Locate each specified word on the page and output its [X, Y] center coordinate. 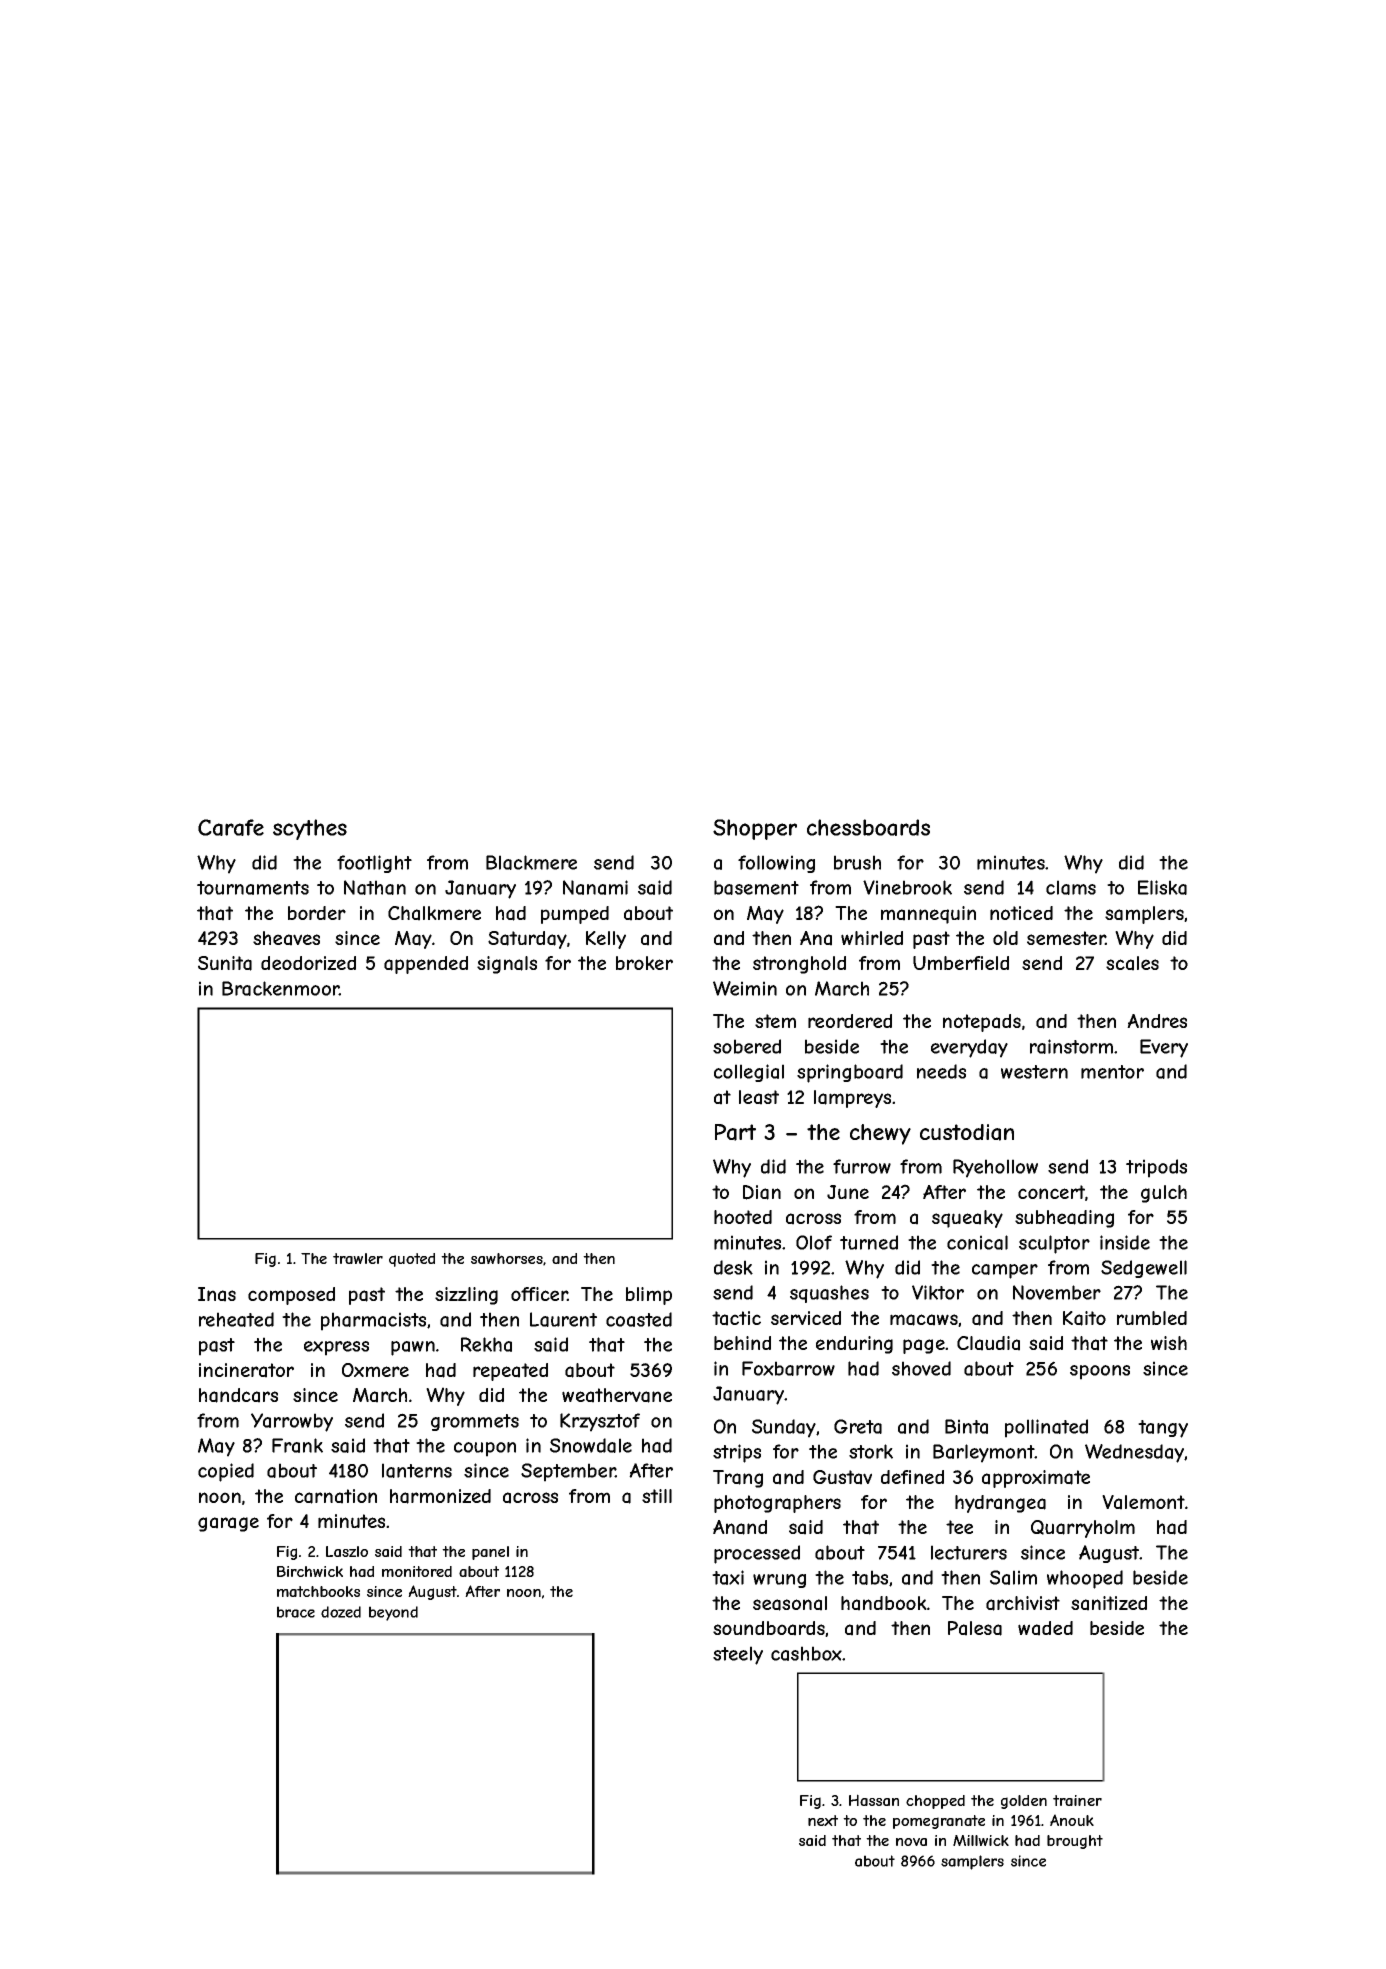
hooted [743, 1217]
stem [775, 1021]
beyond [393, 1613]
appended [426, 965]
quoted [412, 1260]
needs [941, 1071]
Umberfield [961, 963]
